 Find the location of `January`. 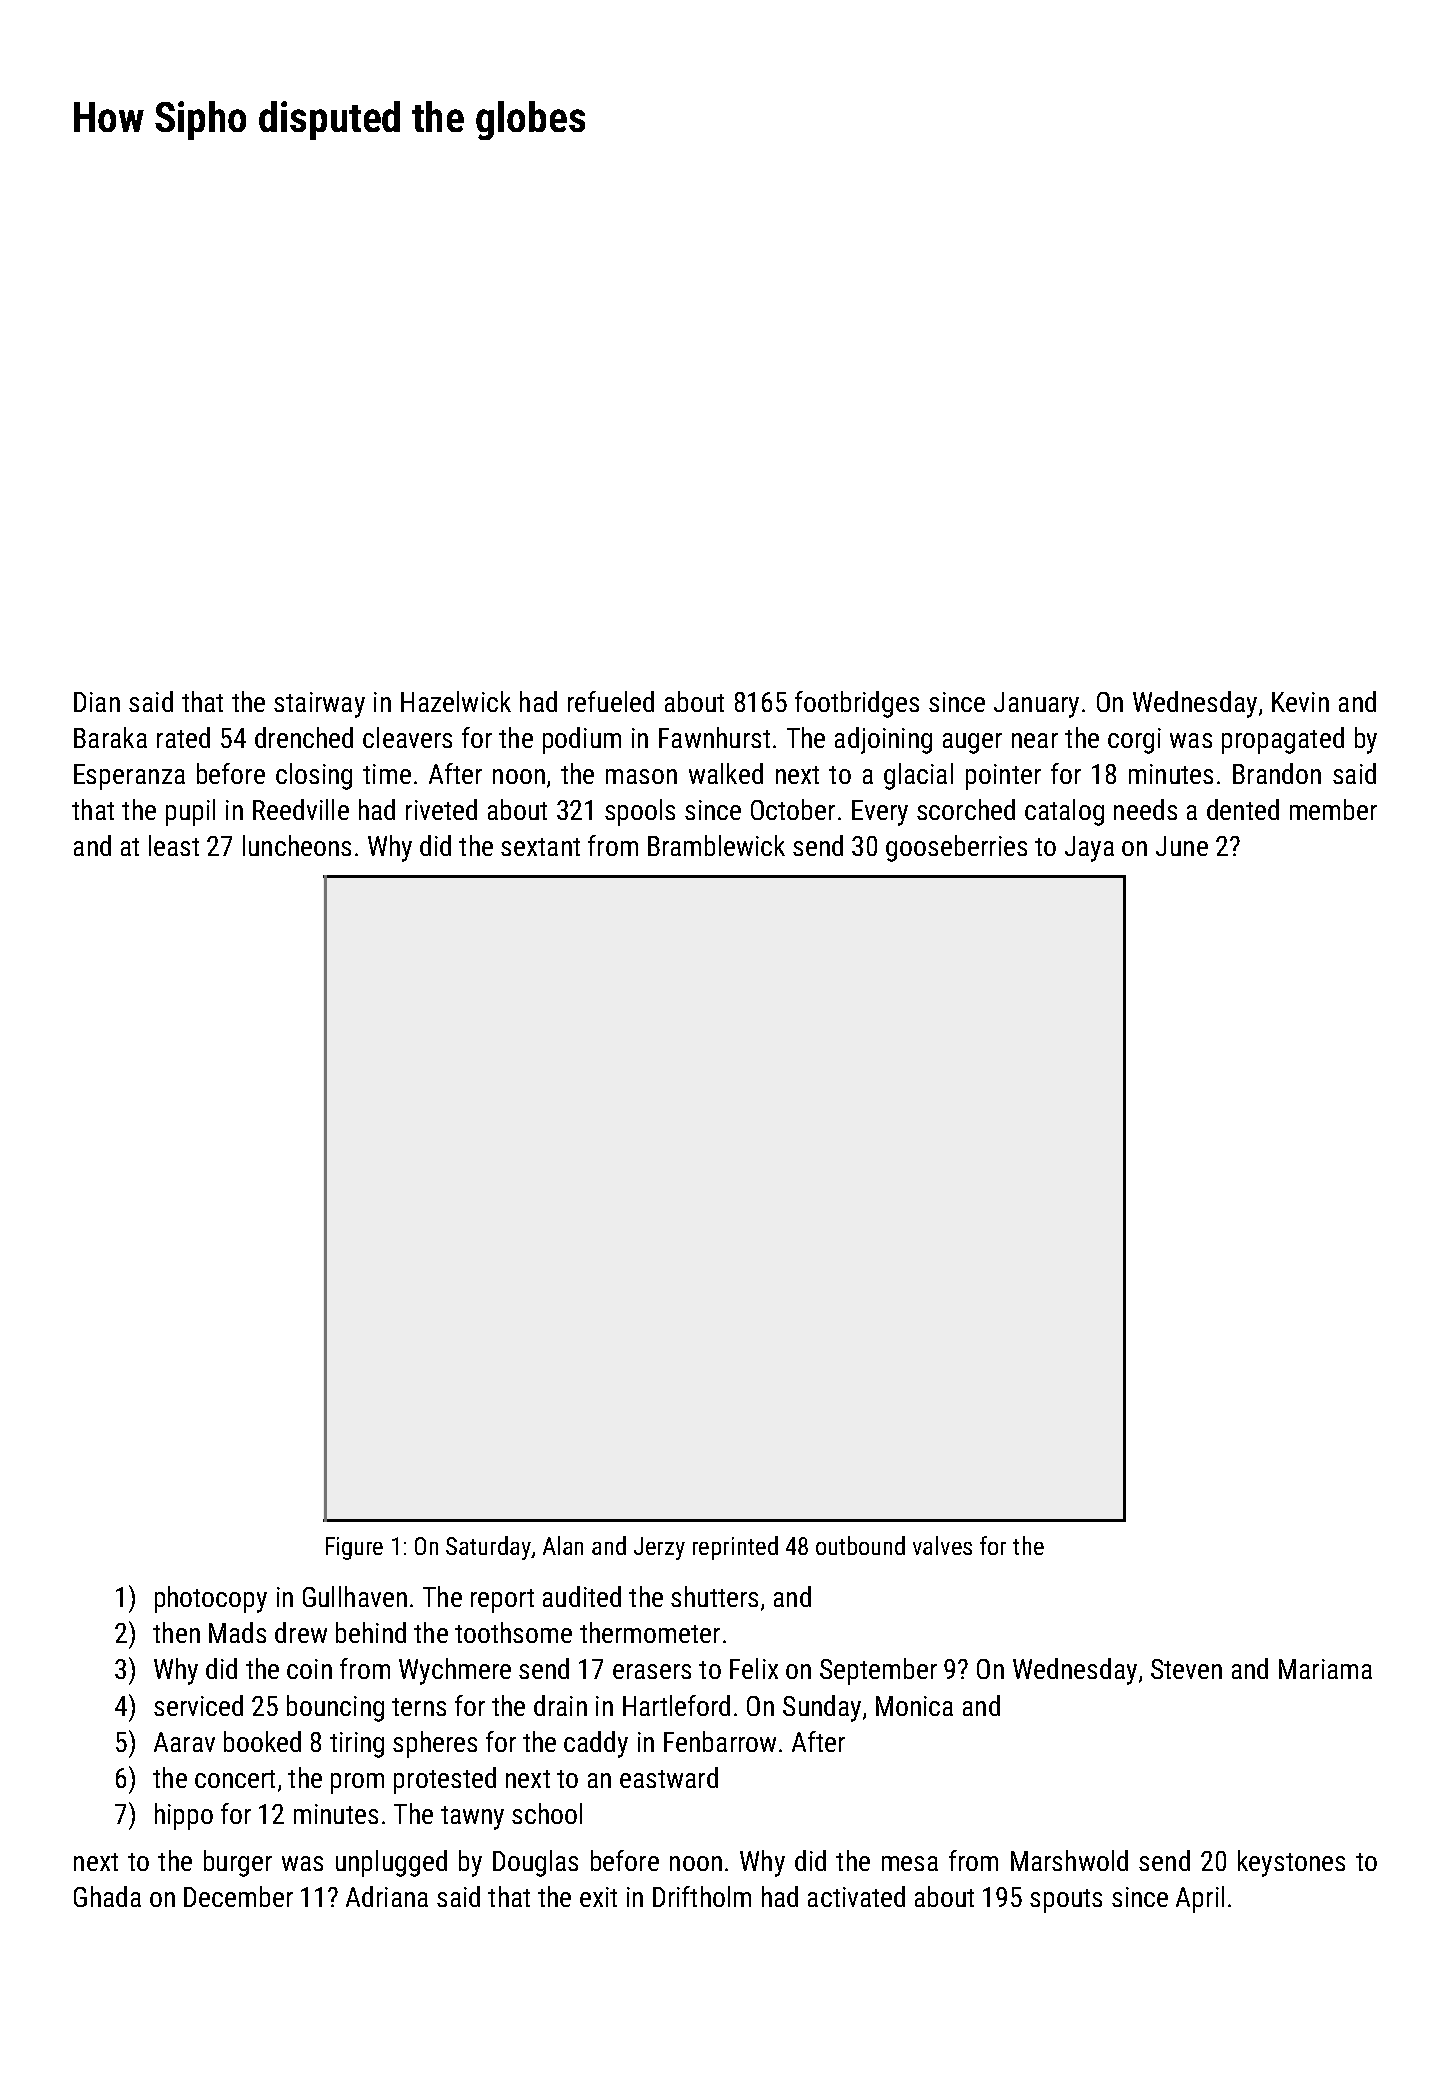

January is located at coordinates (1036, 705).
